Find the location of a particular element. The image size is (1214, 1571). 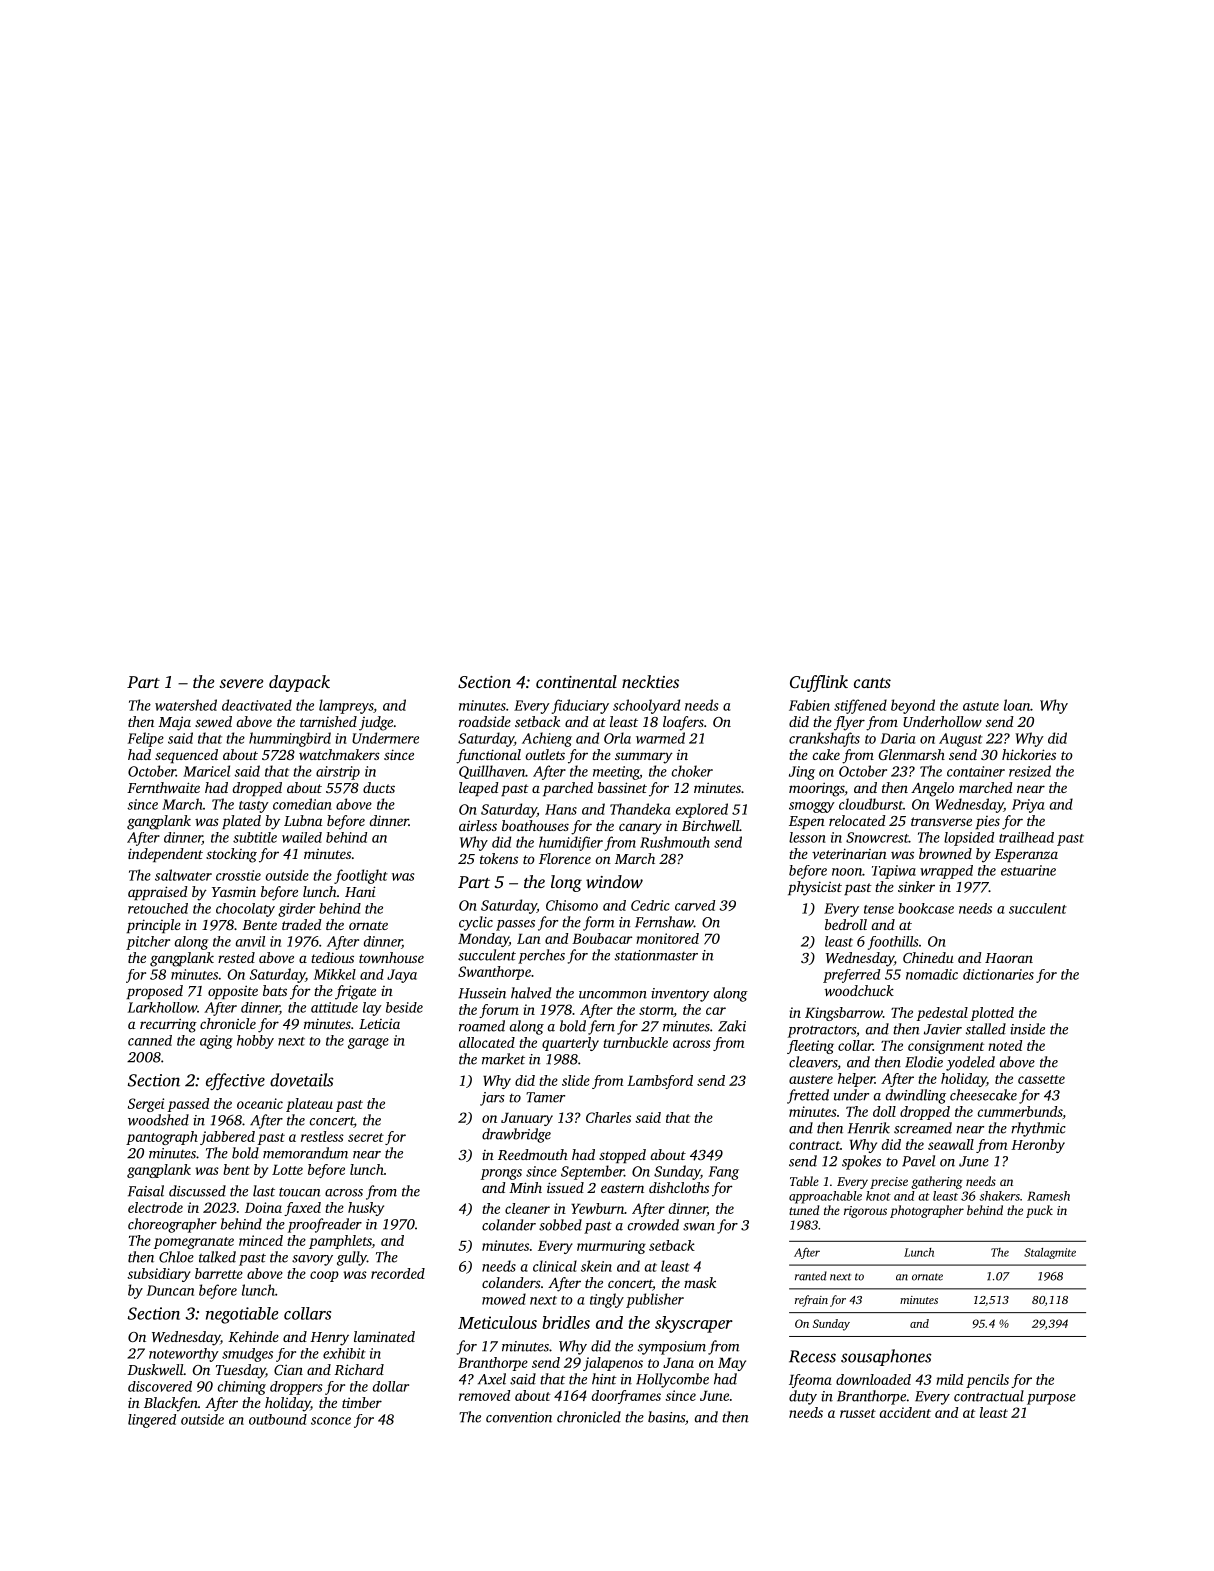

ducts is located at coordinates (379, 787).
